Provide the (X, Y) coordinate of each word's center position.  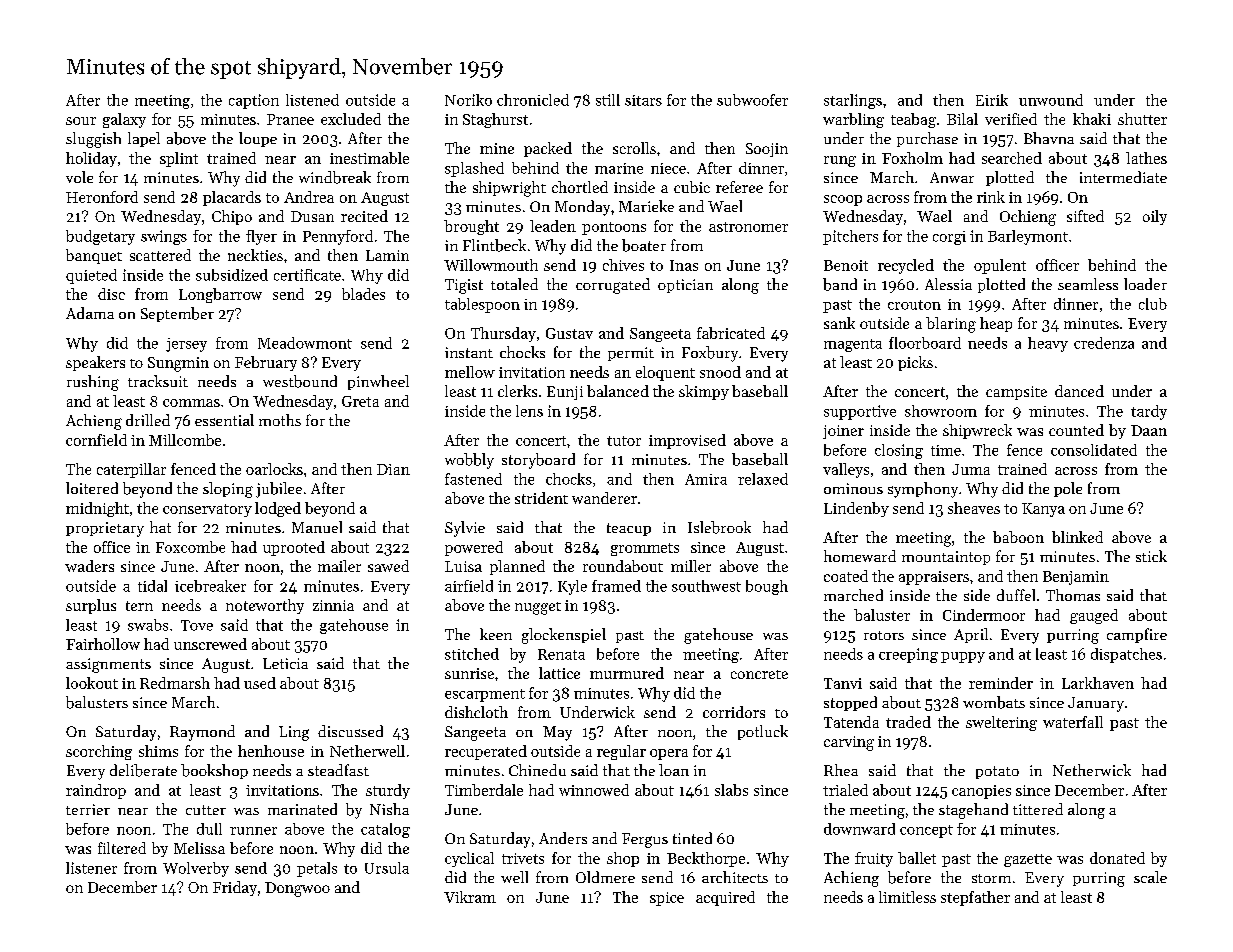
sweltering (1001, 723)
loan (674, 770)
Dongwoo (297, 889)
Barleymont (1028, 237)
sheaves (974, 508)
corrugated (613, 286)
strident (541, 498)
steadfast (338, 770)
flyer (261, 237)
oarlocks (274, 469)
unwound (1051, 100)
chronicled (533, 100)
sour (81, 121)
